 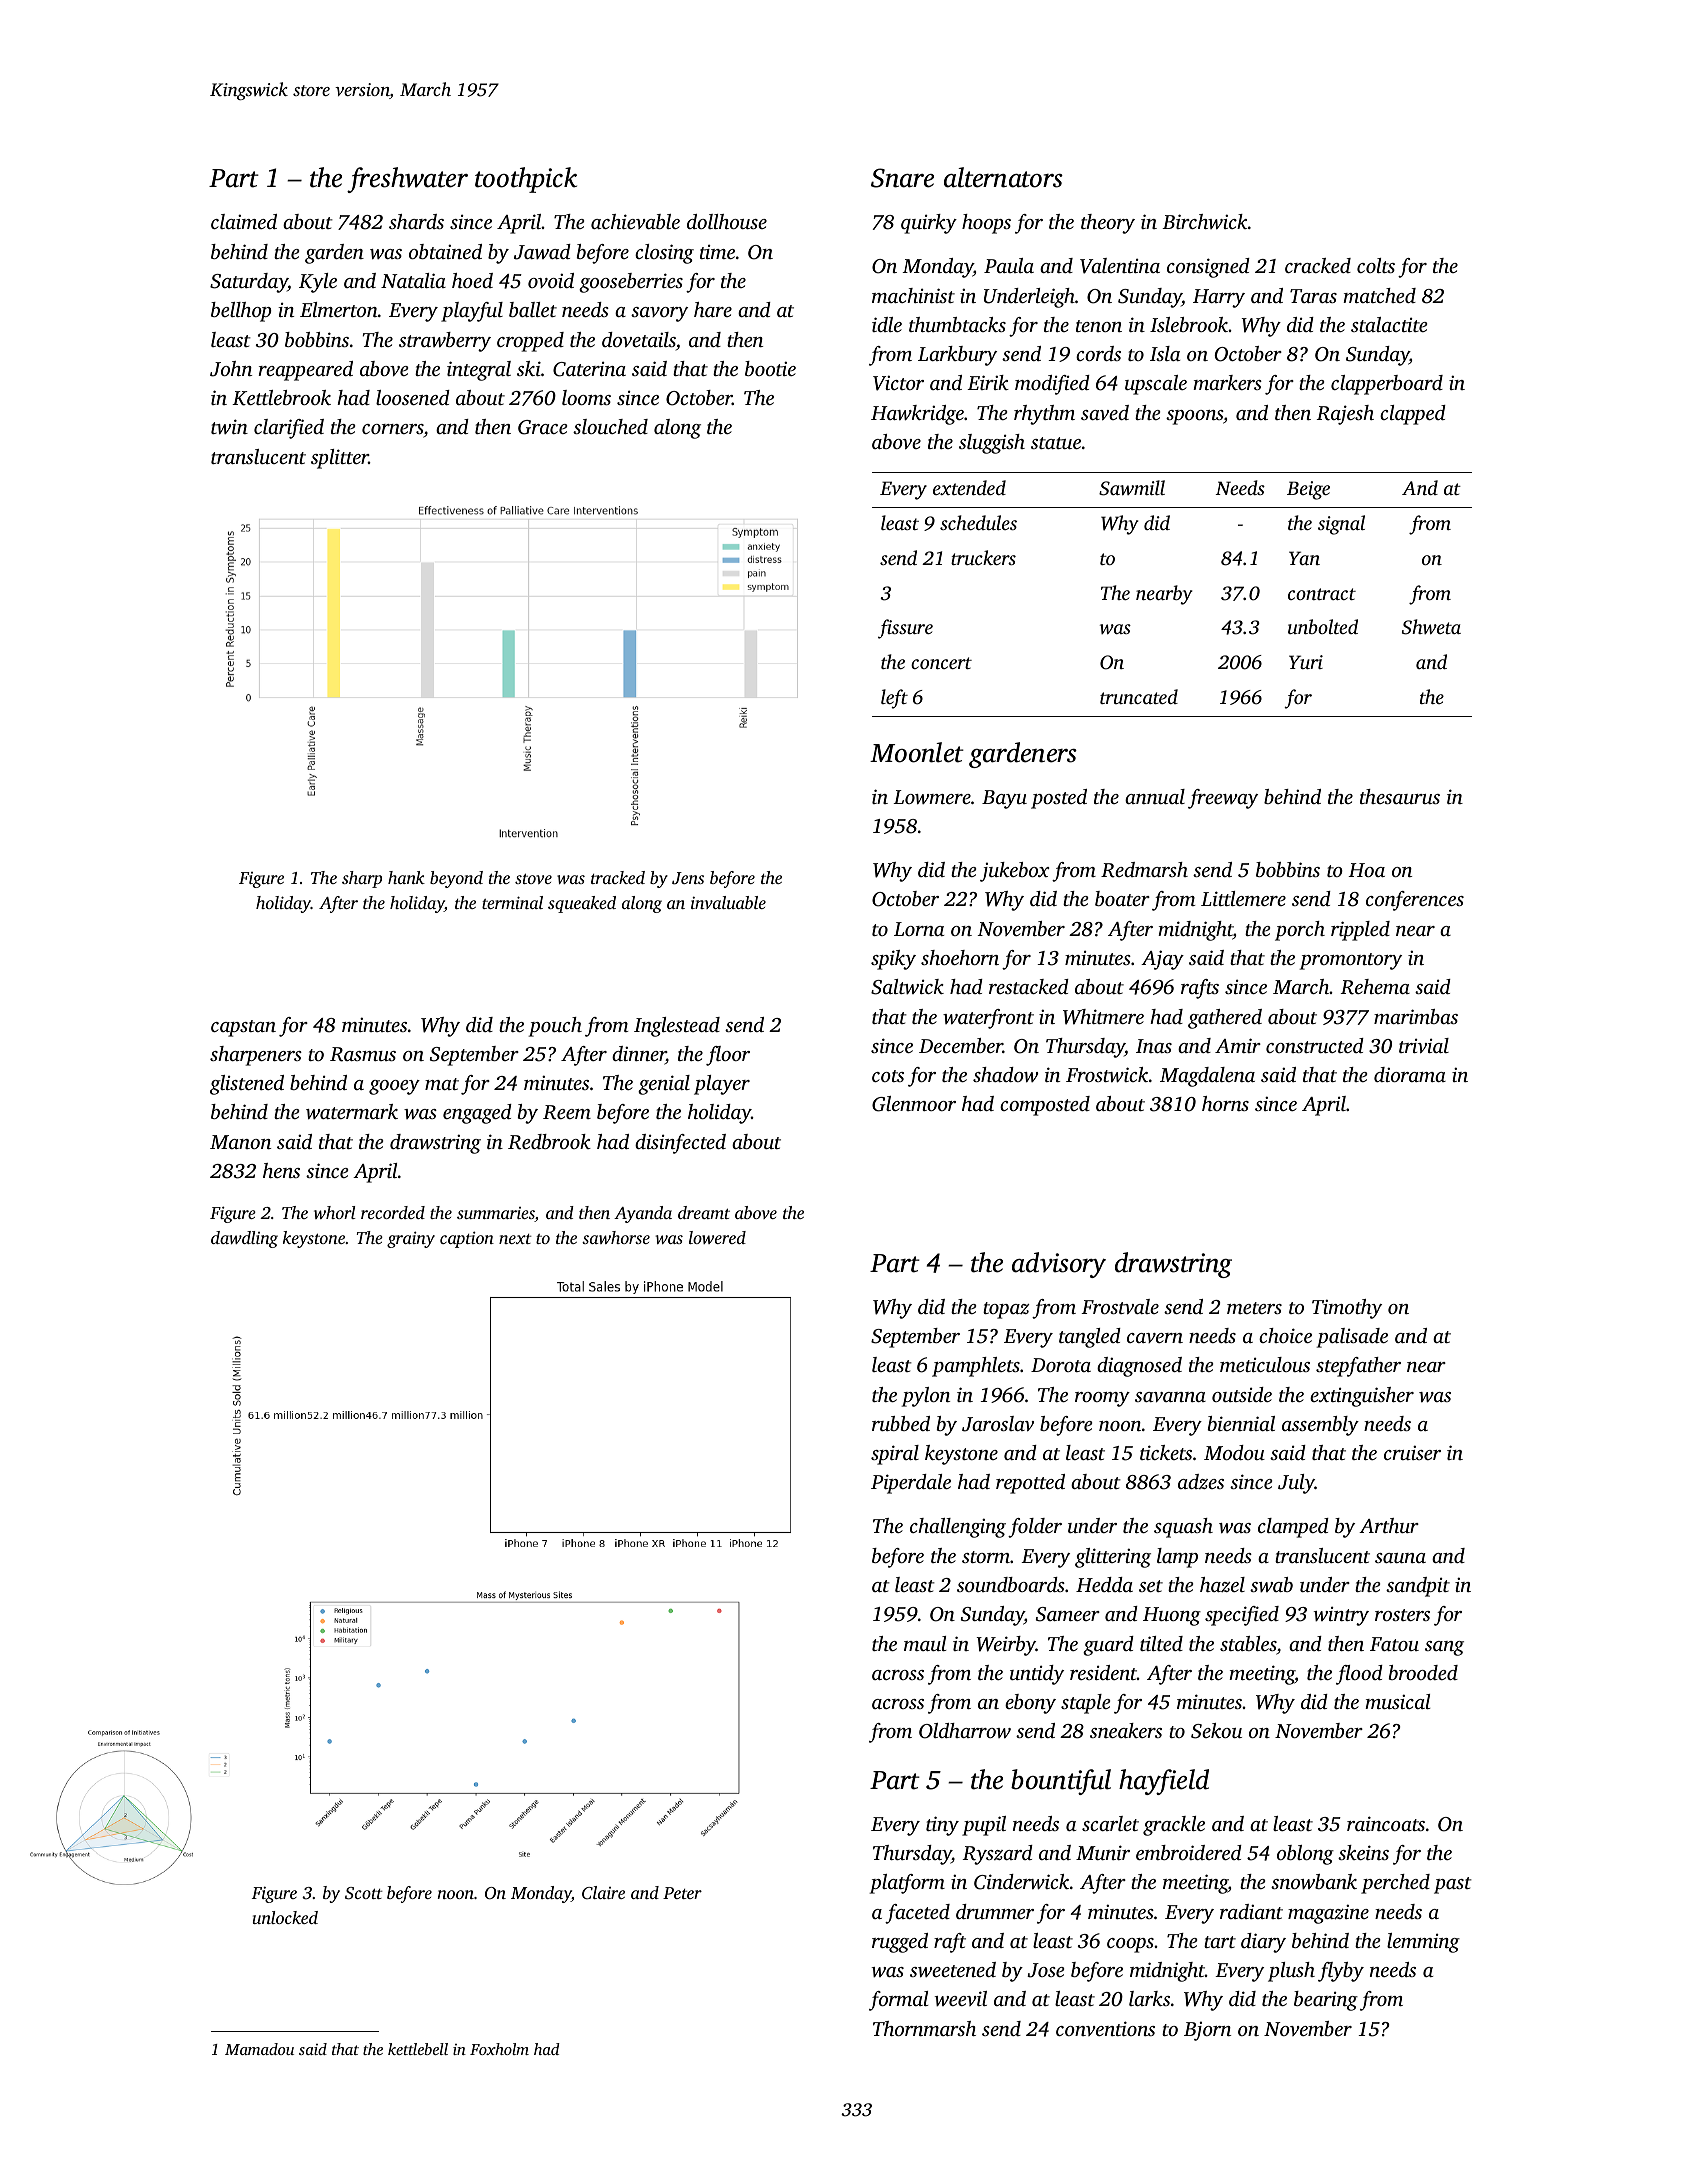 What do you see at coordinates (340, 459) in the document?
I see `splitter` at bounding box center [340, 459].
